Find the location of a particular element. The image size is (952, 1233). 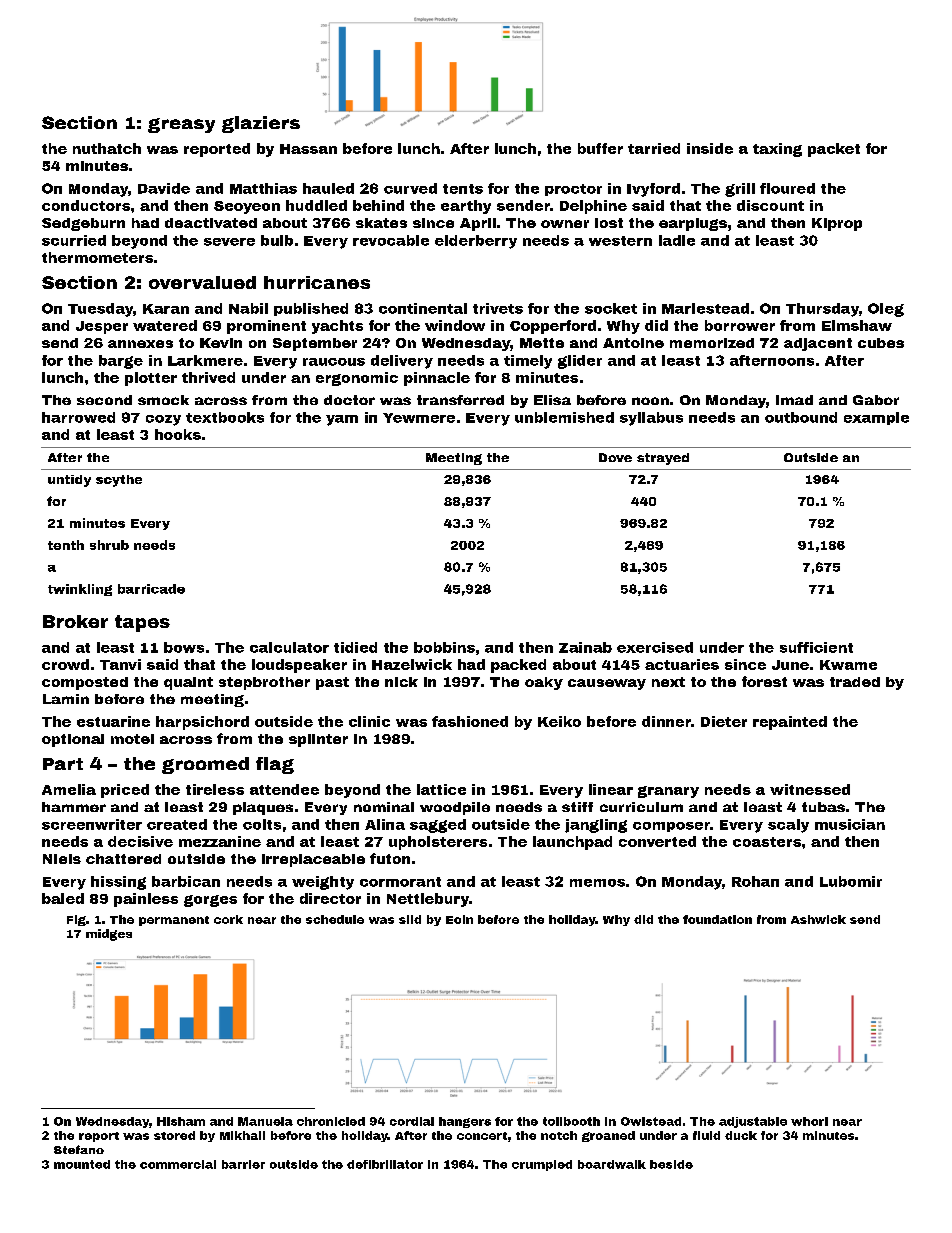

exercised is located at coordinates (655, 647).
